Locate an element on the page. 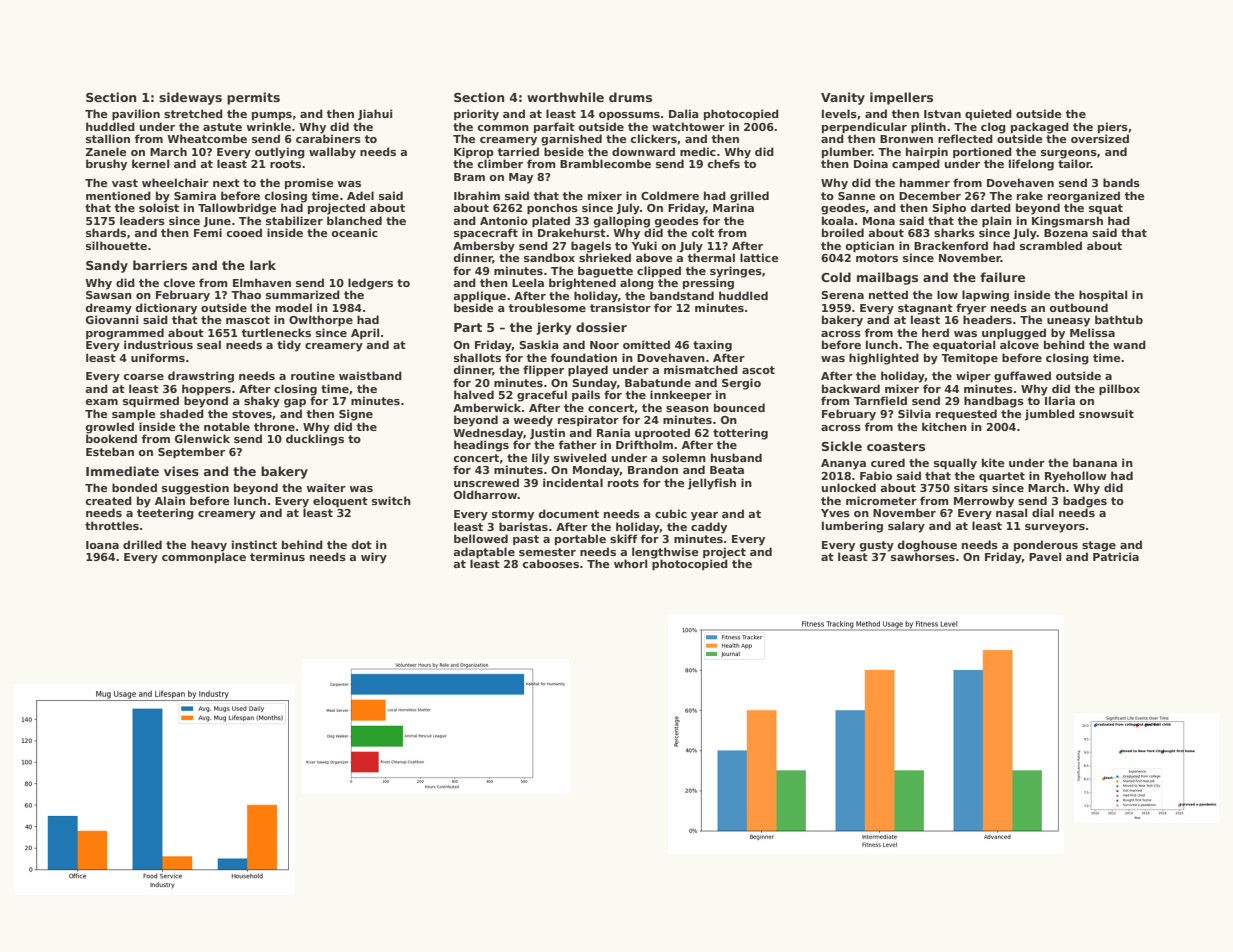 This document has height=952, width=1233. Babatunde is located at coordinates (658, 382).
